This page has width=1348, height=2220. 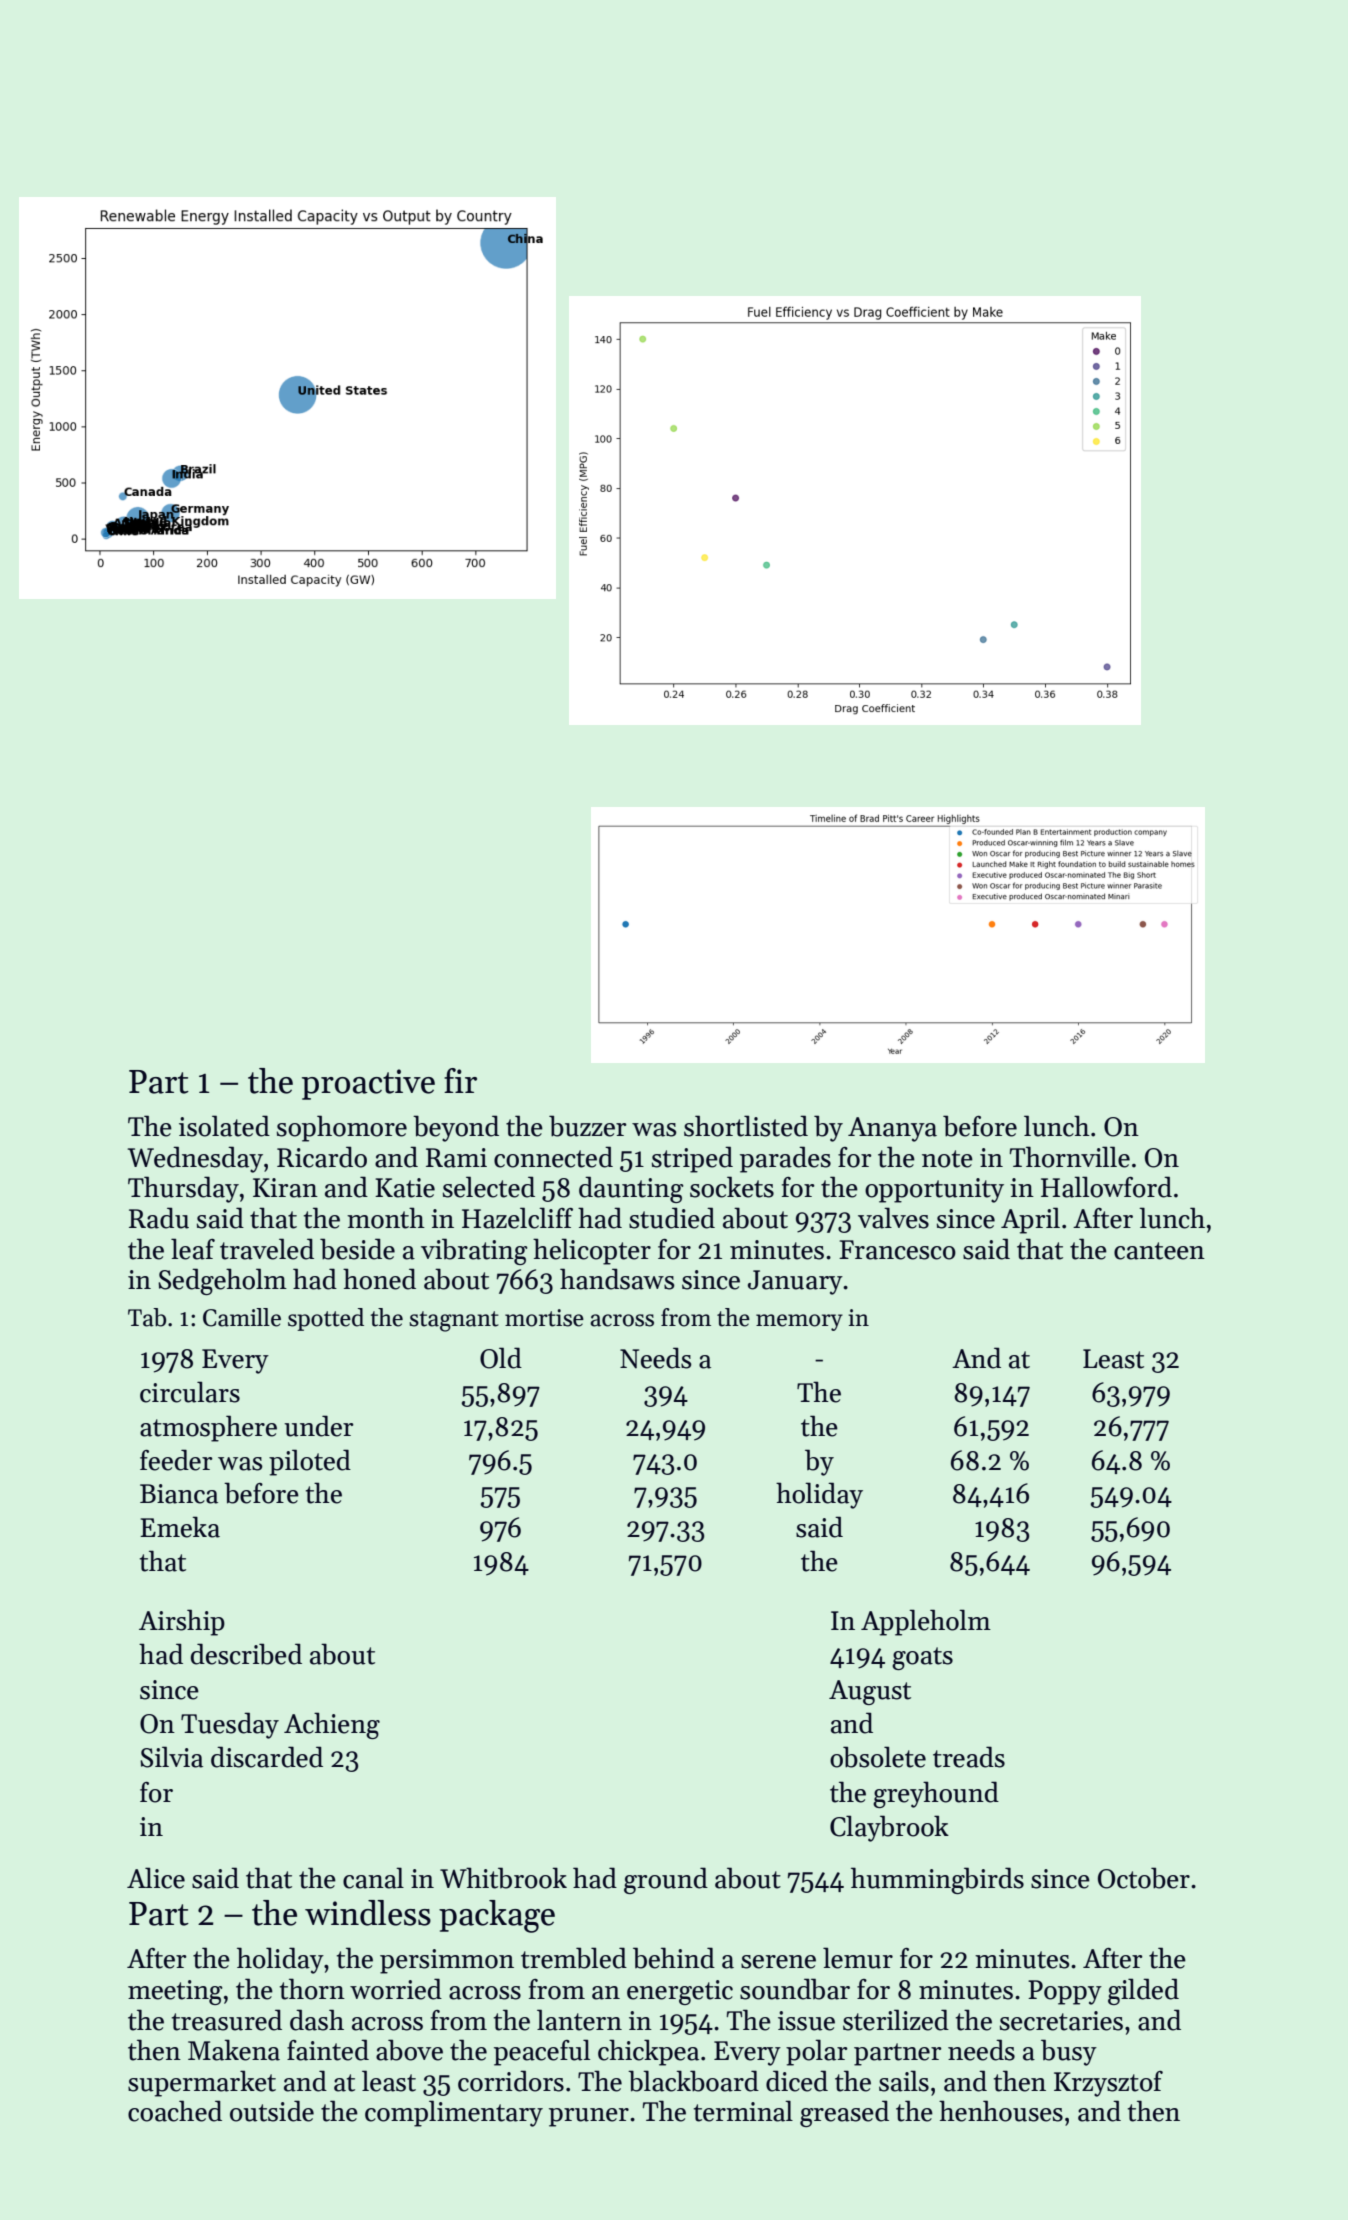 What do you see at coordinates (799, 1322) in the page?
I see `memory` at bounding box center [799, 1322].
